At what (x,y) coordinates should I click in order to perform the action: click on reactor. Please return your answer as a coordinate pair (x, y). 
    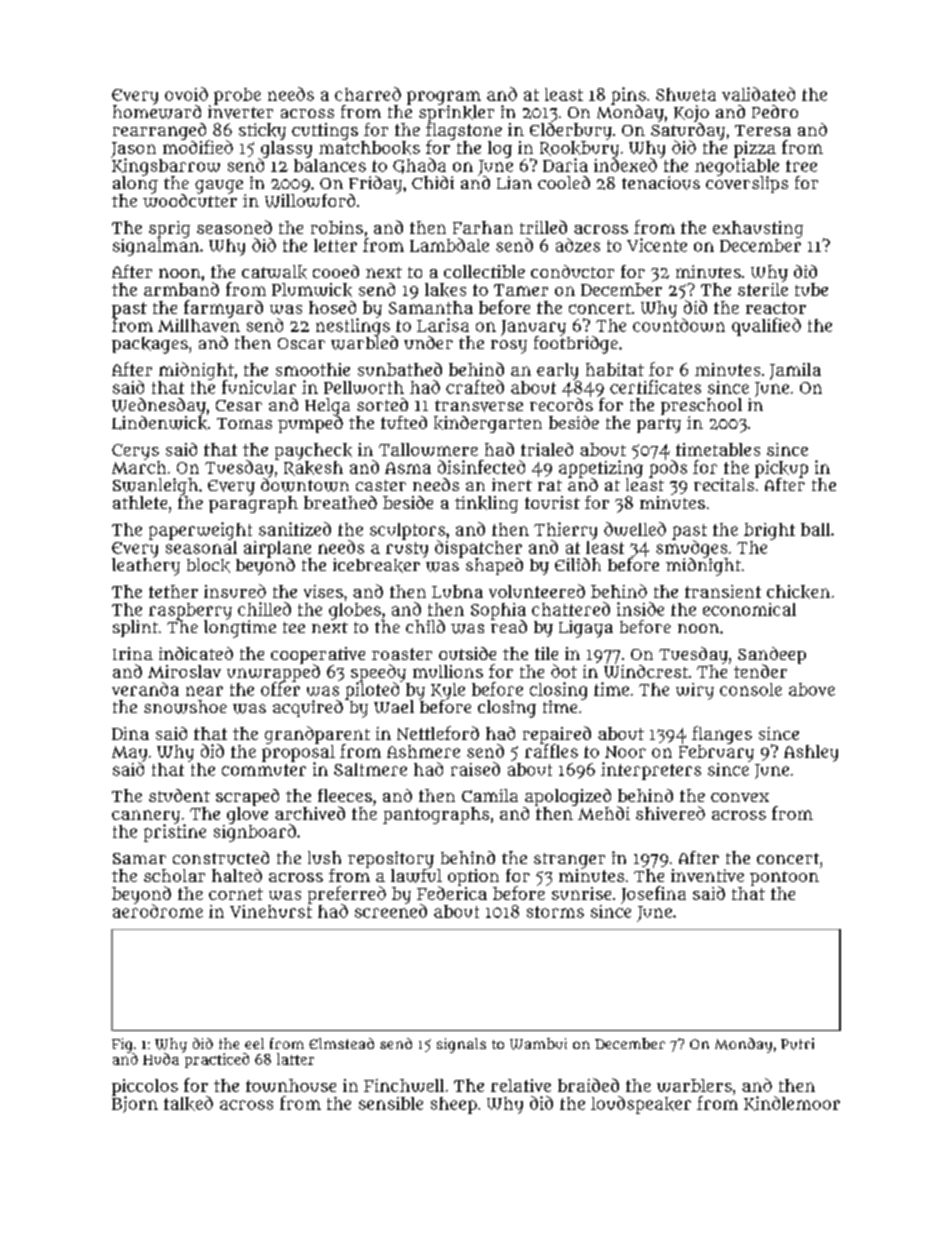
    Looking at the image, I should click on (776, 308).
